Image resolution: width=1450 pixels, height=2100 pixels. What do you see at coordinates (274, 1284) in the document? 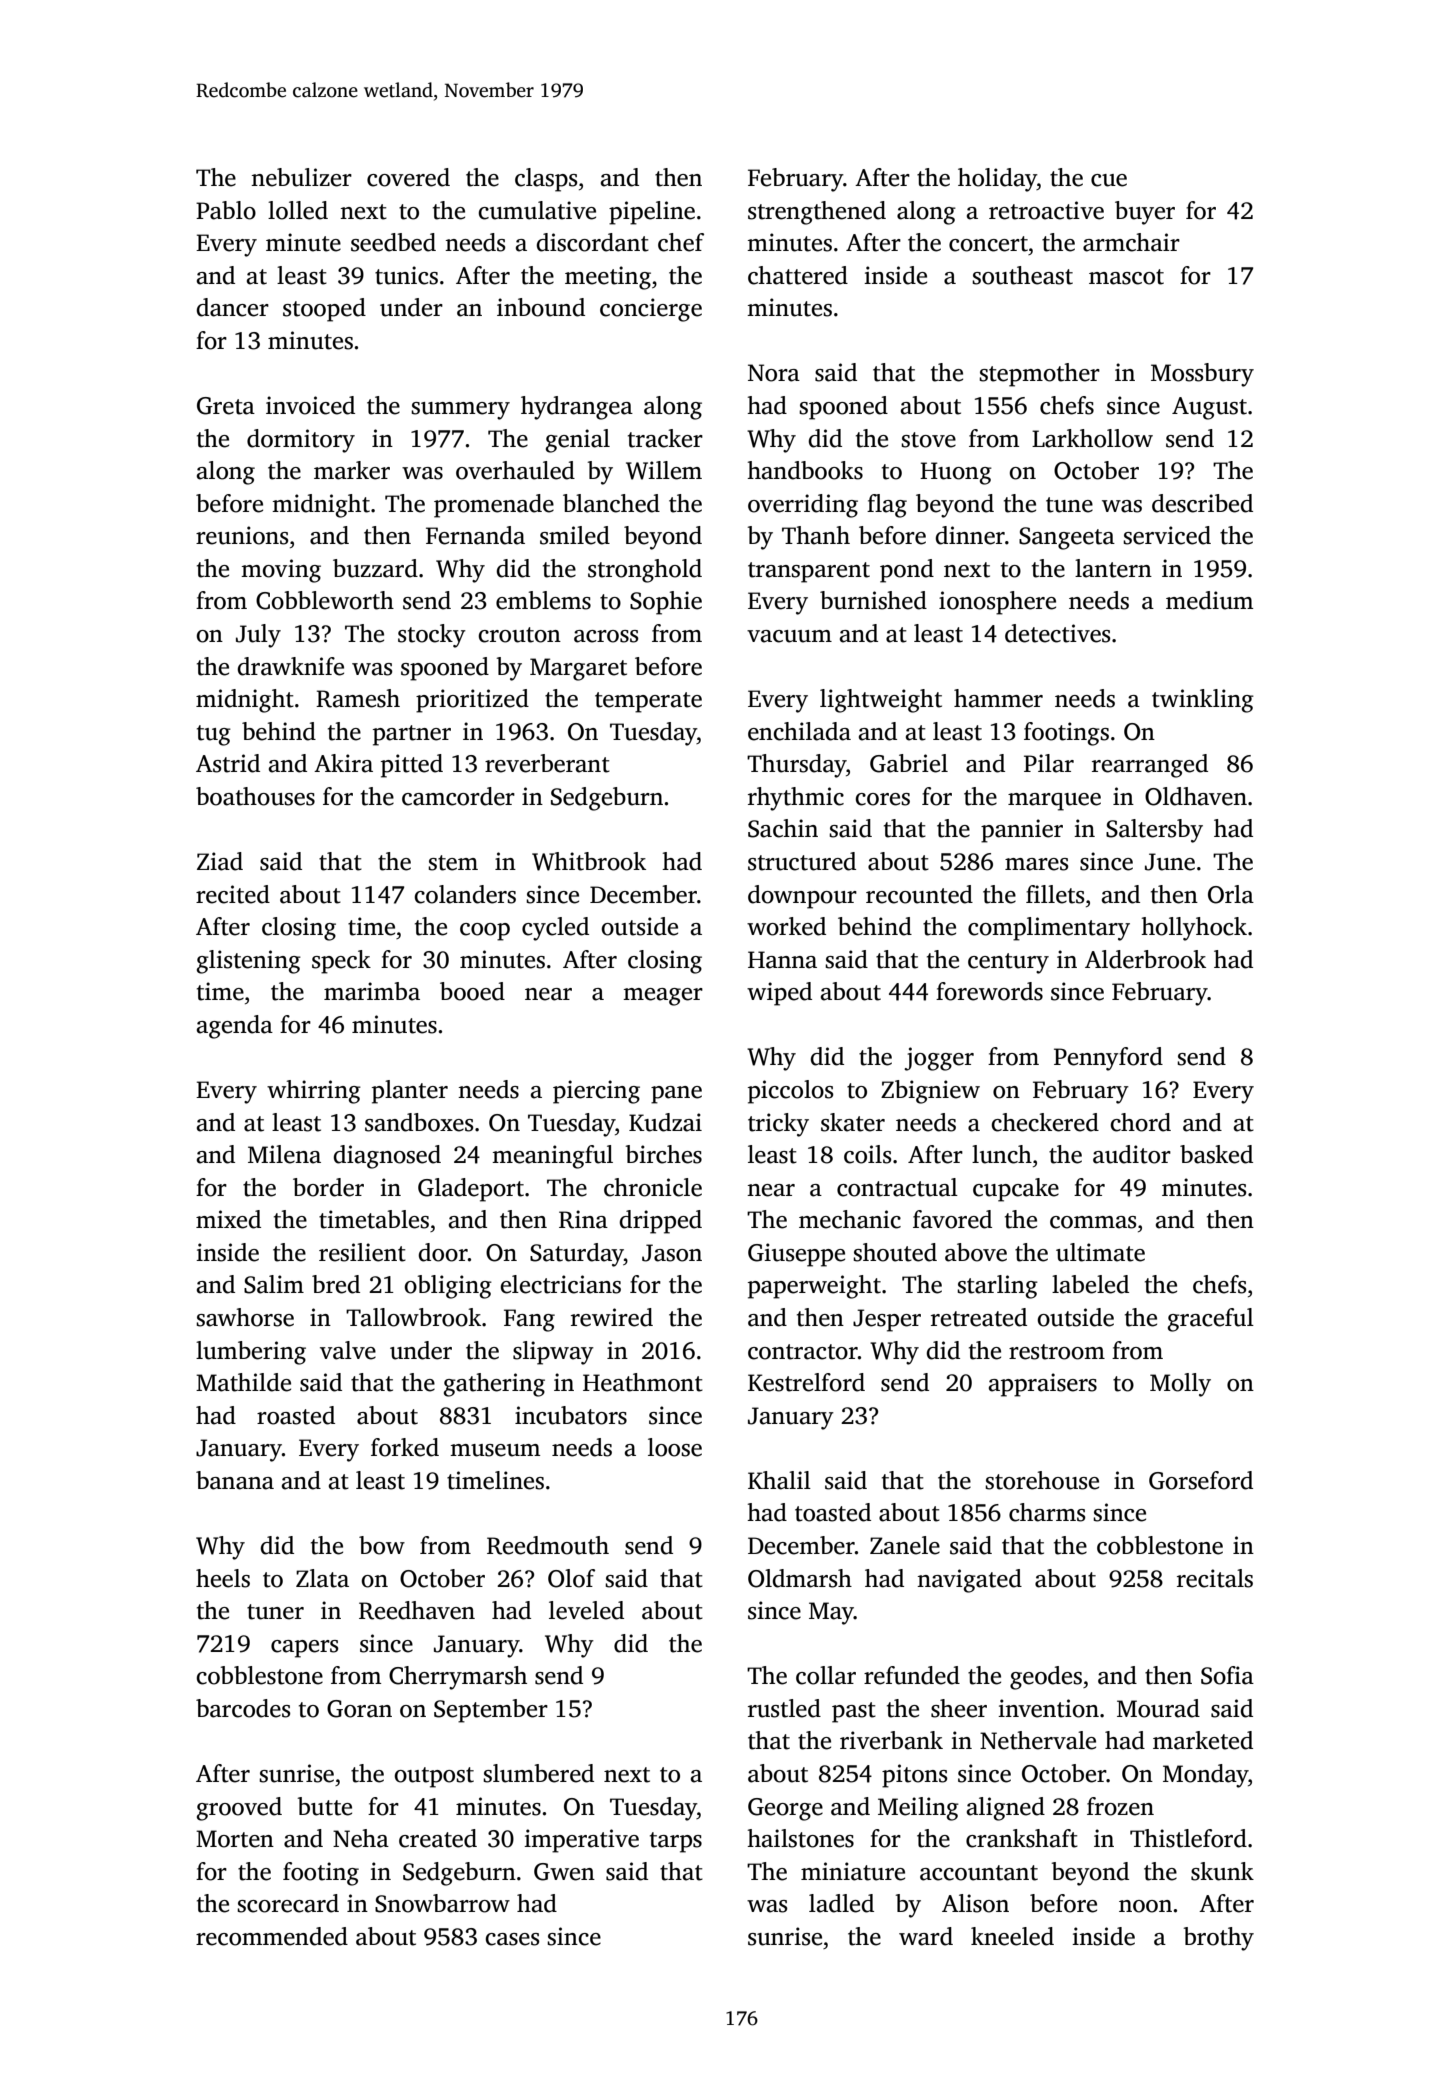
I see `Salim` at bounding box center [274, 1284].
